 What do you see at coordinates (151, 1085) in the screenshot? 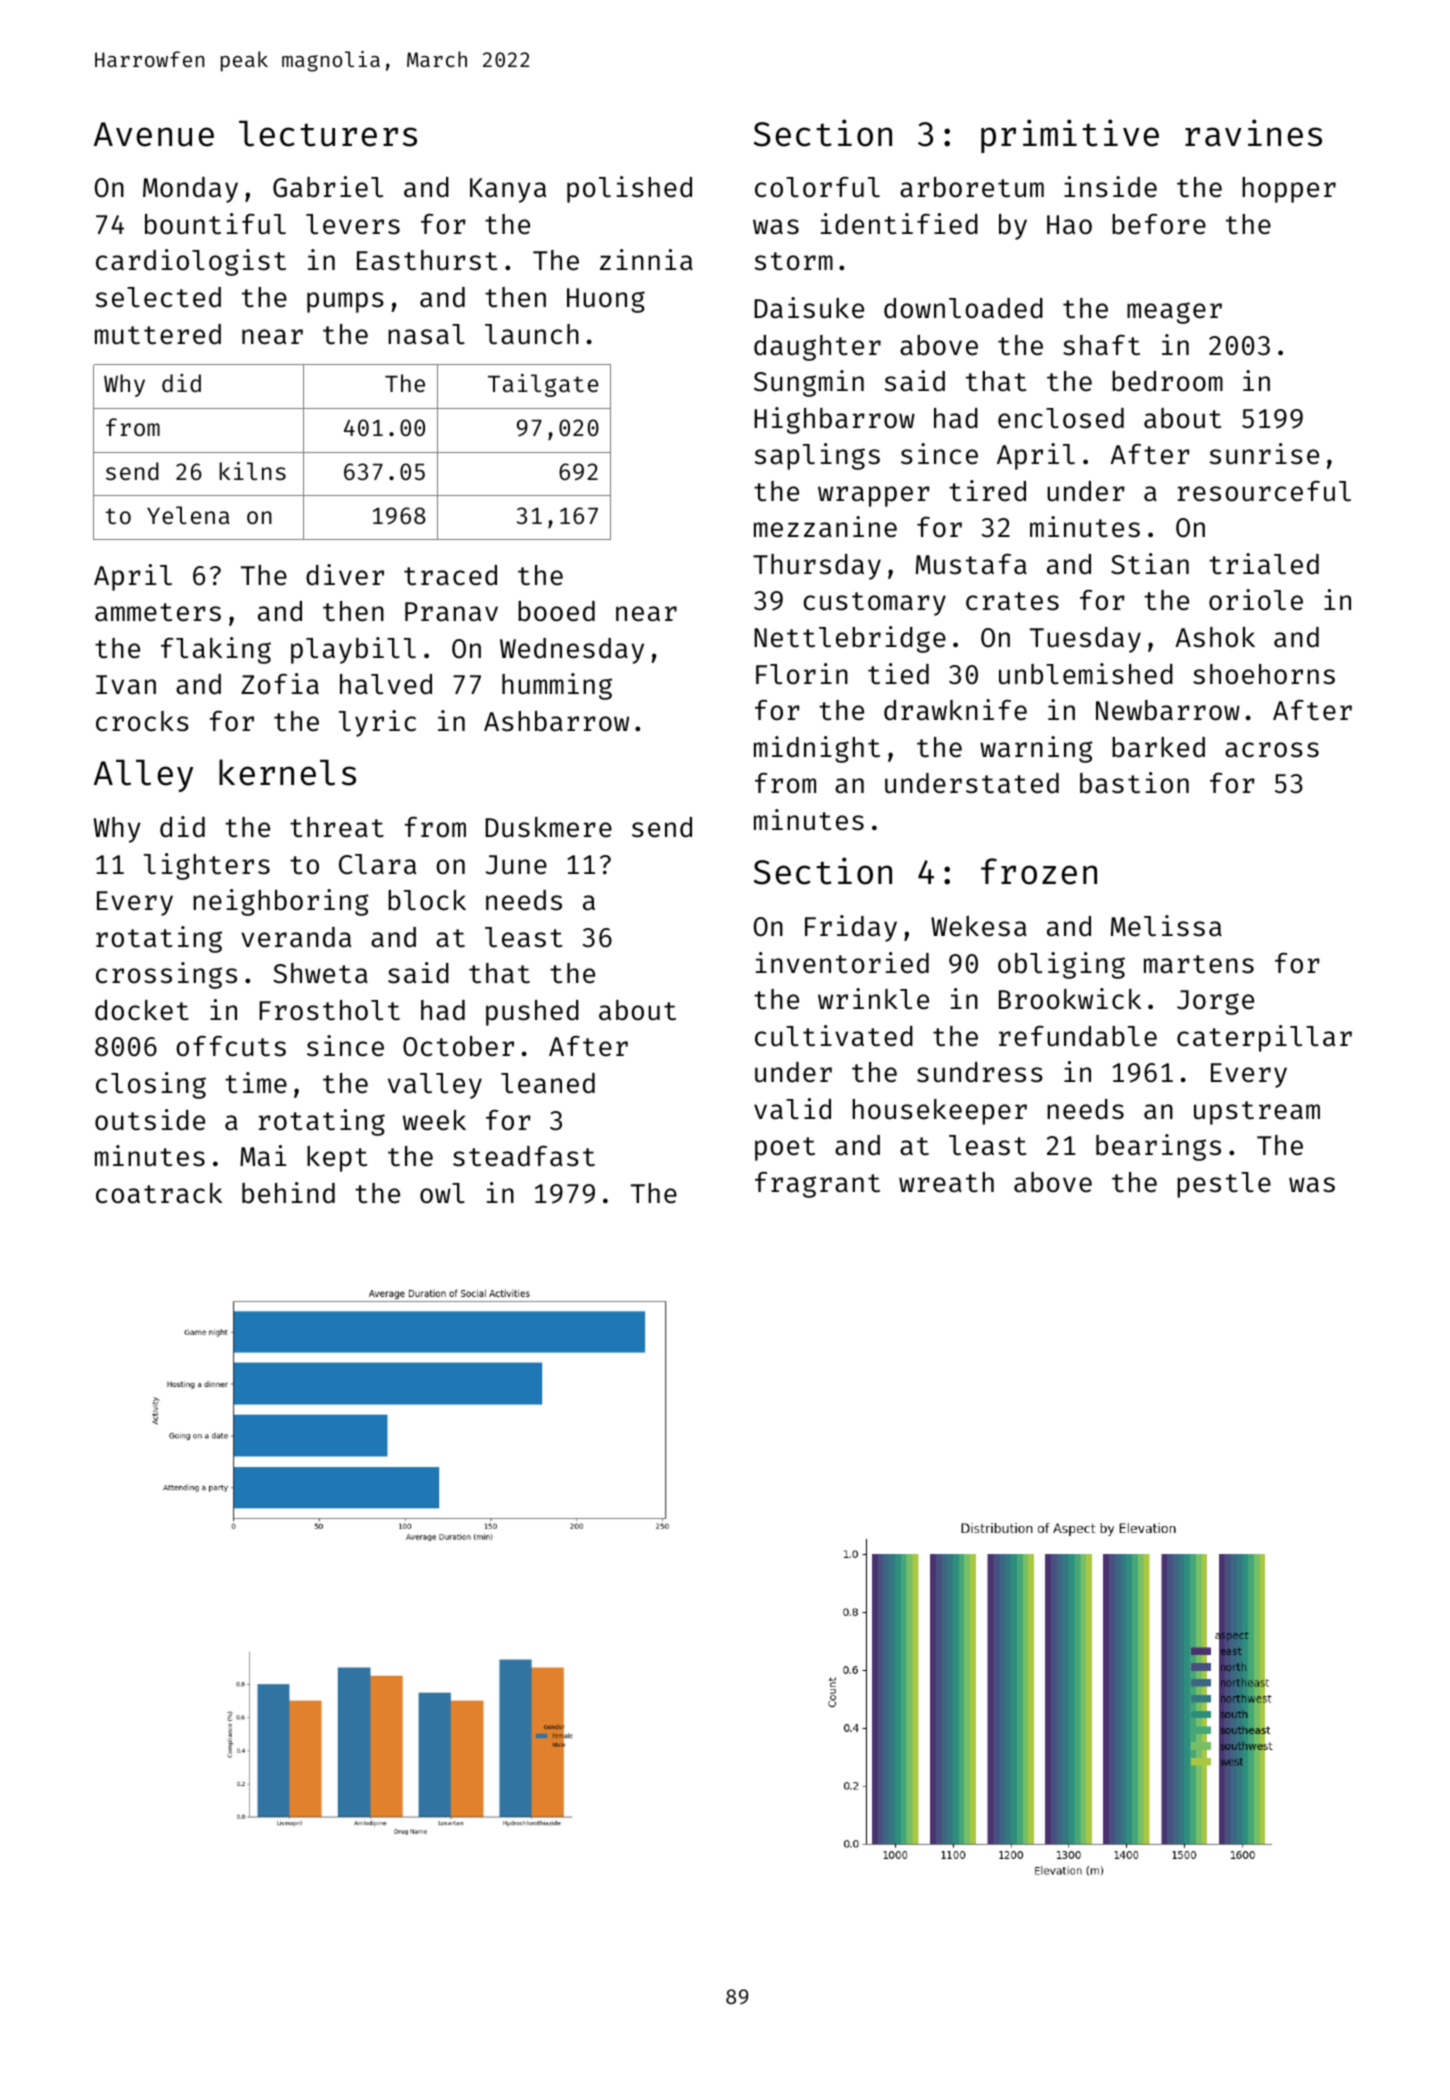
I see `closing` at bounding box center [151, 1085].
